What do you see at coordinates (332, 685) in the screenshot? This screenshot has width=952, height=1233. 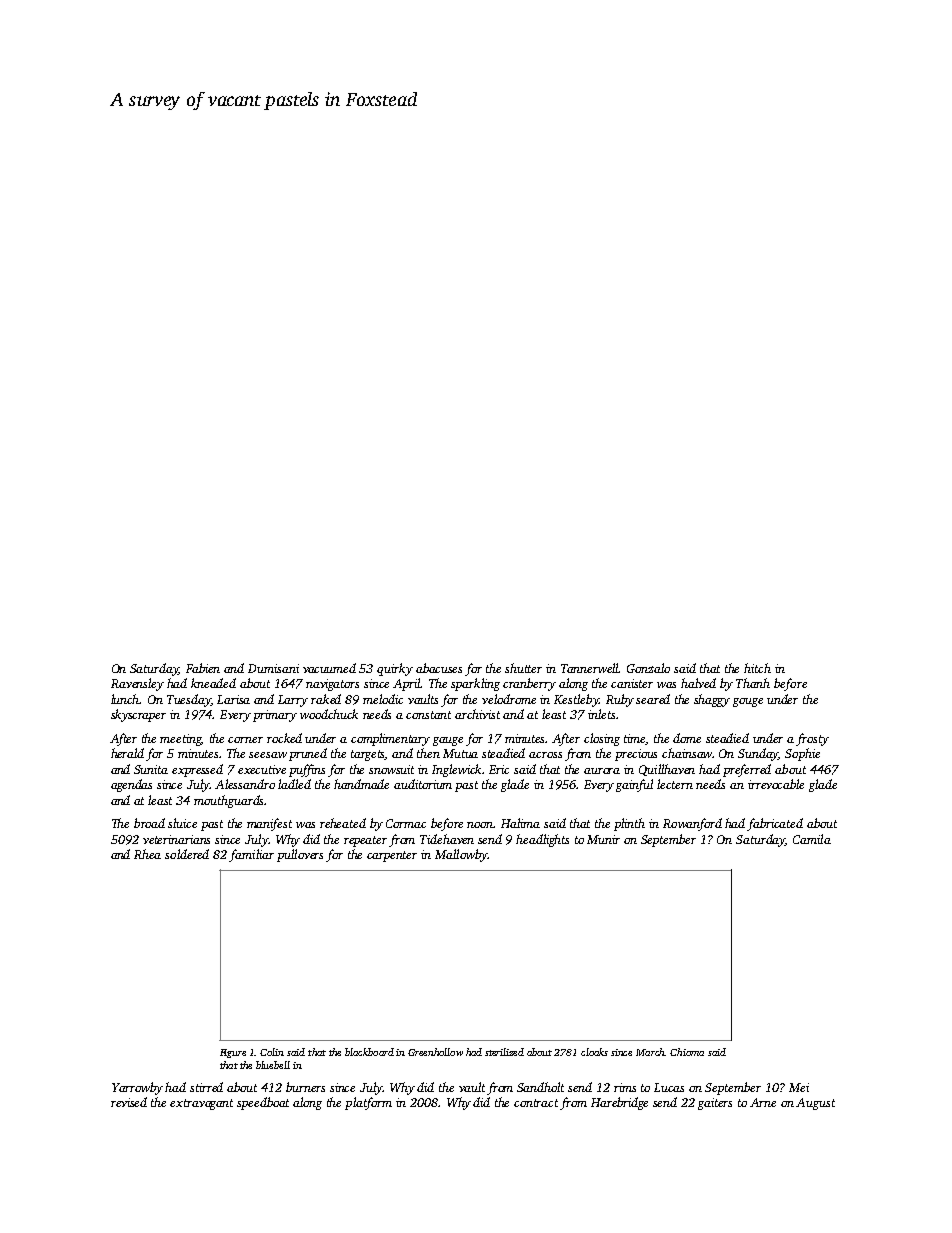 I see `navigators` at bounding box center [332, 685].
